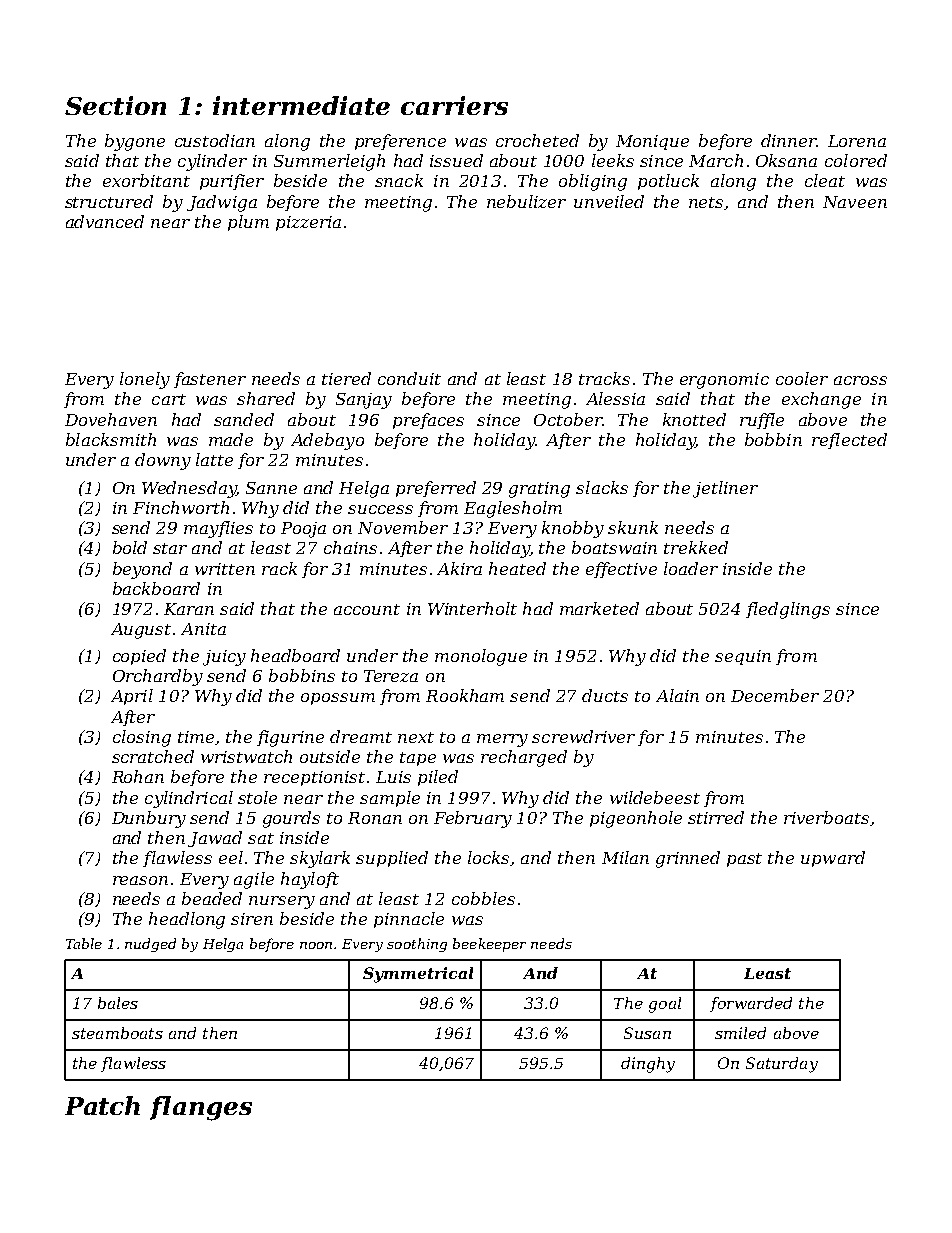 The width and height of the image is (952, 1233). Describe the element at coordinates (775, 695) in the image. I see `December` at that location.
